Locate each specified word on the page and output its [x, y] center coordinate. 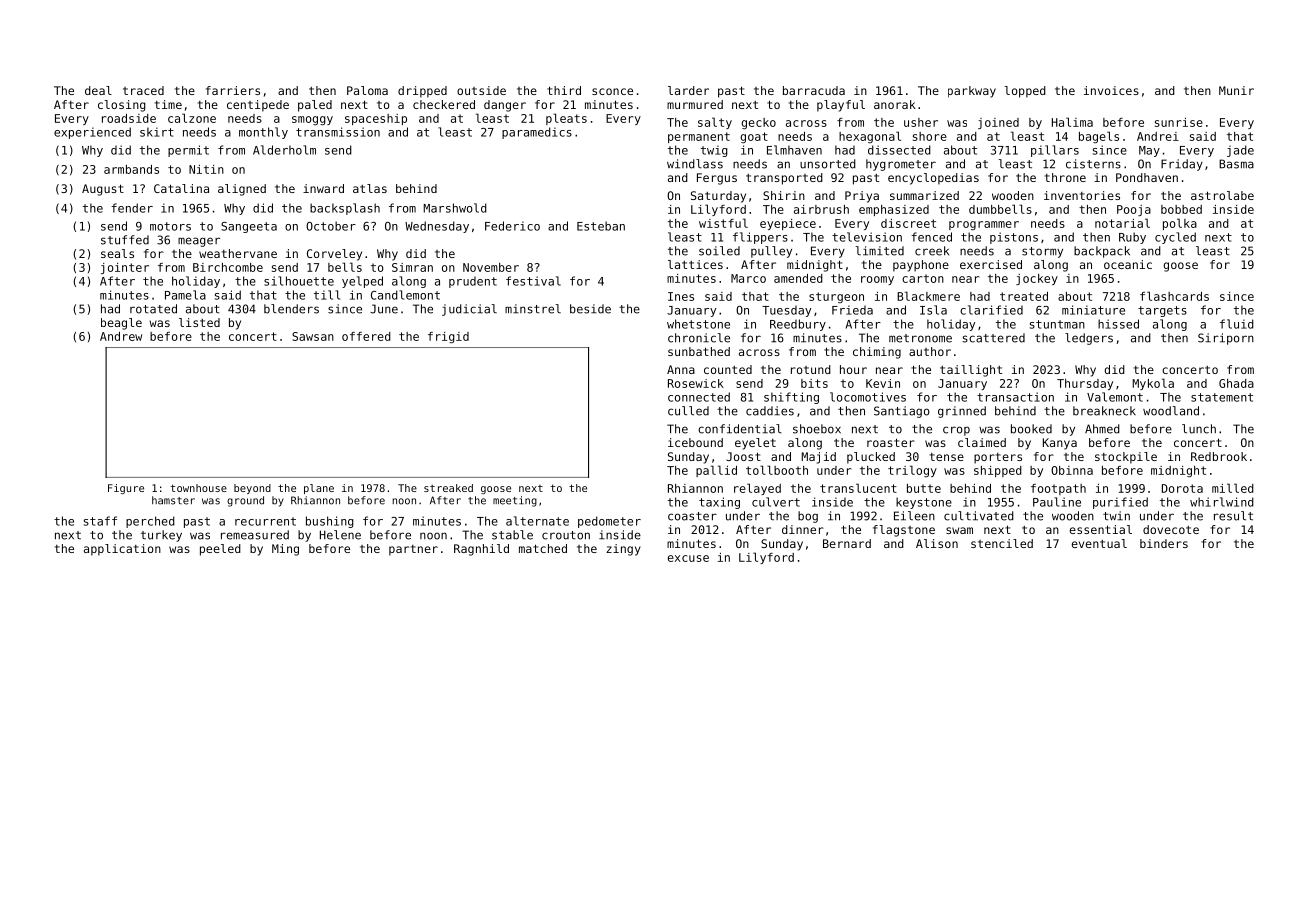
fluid [1237, 324]
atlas [370, 188]
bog [808, 517]
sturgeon [836, 297]
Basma [1236, 164]
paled [315, 106]
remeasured [255, 535]
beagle [121, 324]
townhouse [199, 488]
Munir [1236, 90]
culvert [776, 502]
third [564, 90]
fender [132, 208]
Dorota [1182, 488]
